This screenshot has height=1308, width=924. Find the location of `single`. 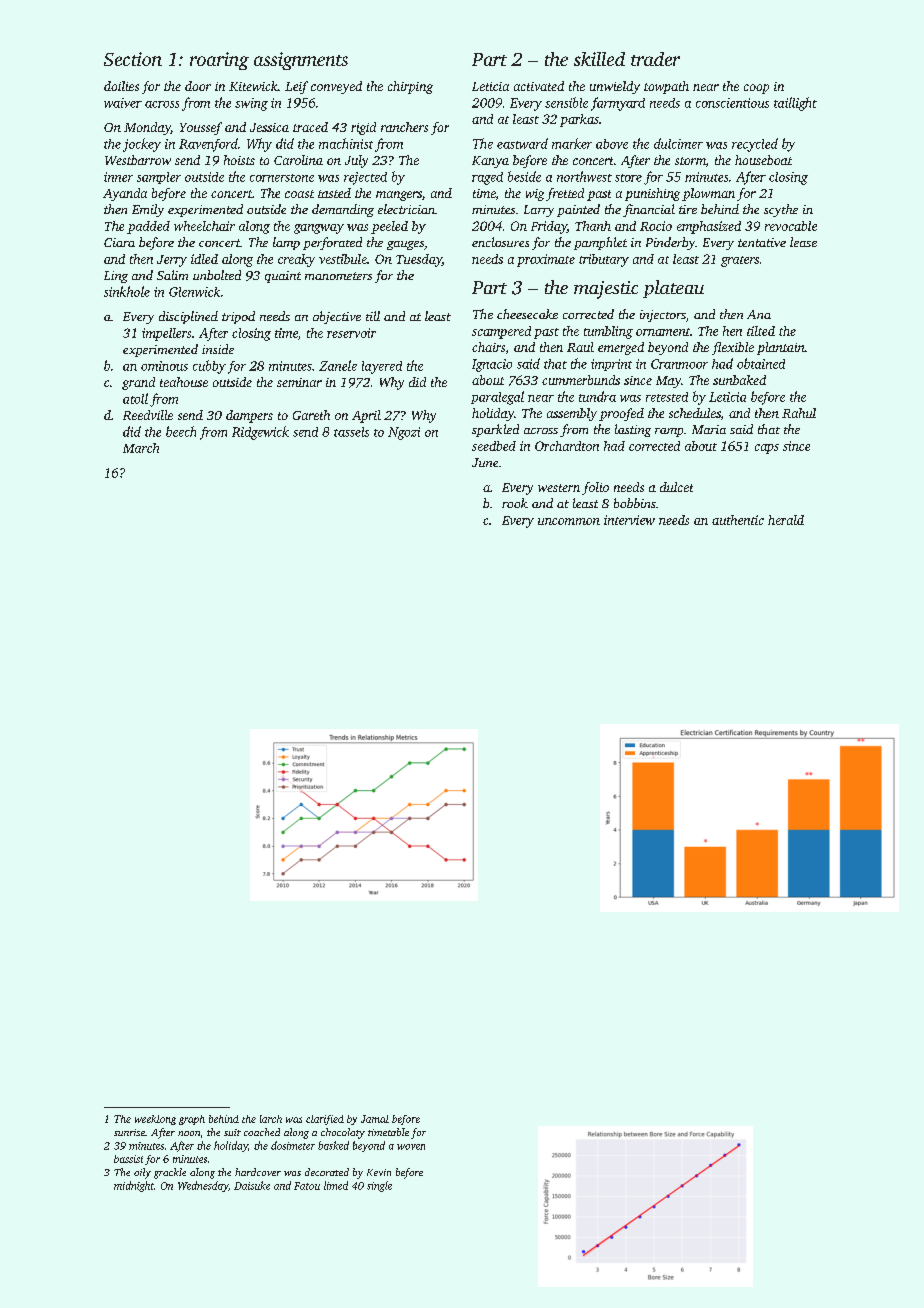

single is located at coordinates (379, 1186).
